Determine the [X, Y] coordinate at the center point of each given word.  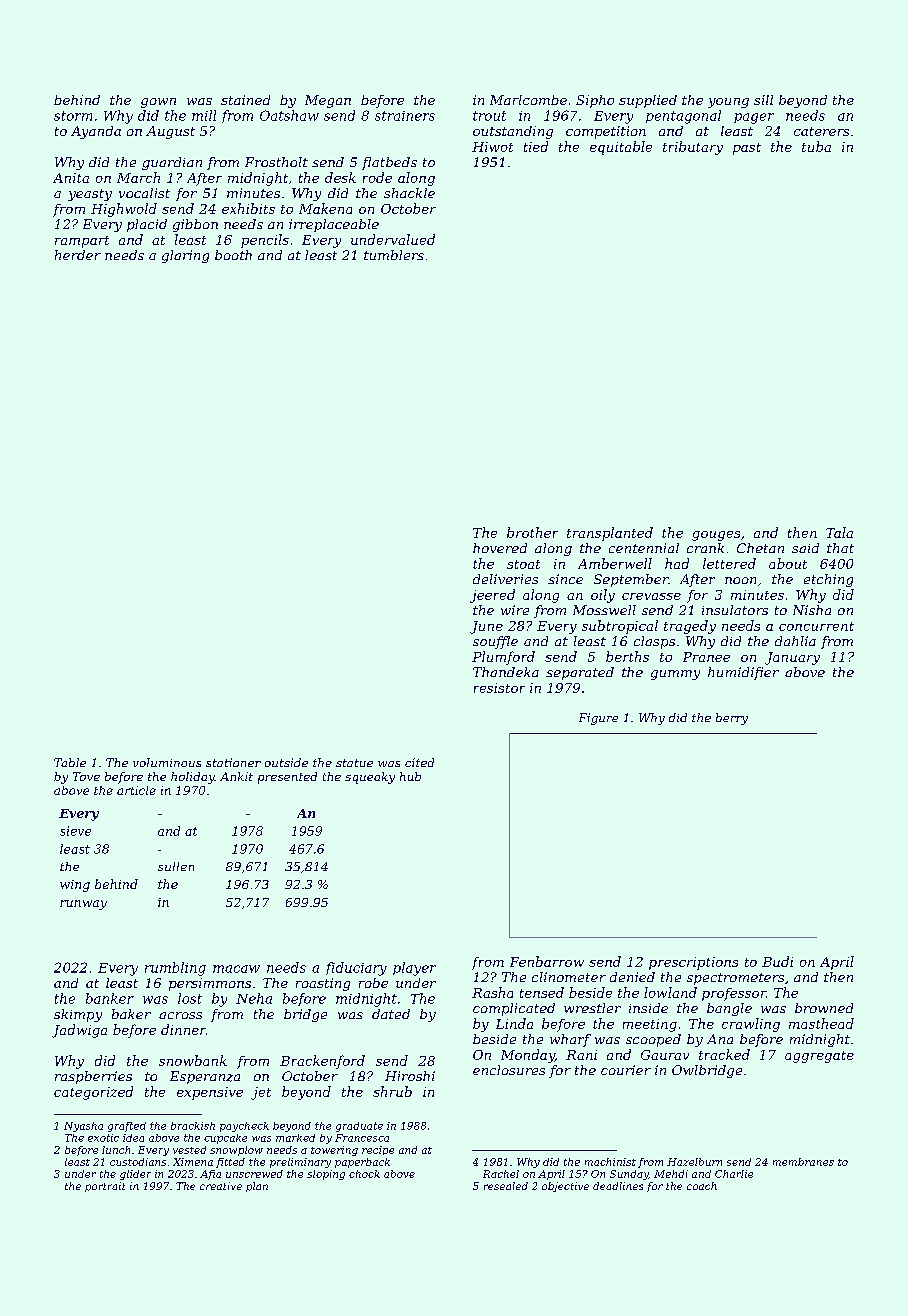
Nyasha [83, 1127]
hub [410, 776]
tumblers [394, 255]
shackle [409, 193]
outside [286, 762]
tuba [816, 146]
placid [147, 225]
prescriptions [693, 963]
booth [233, 255]
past [747, 149]
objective [565, 1187]
